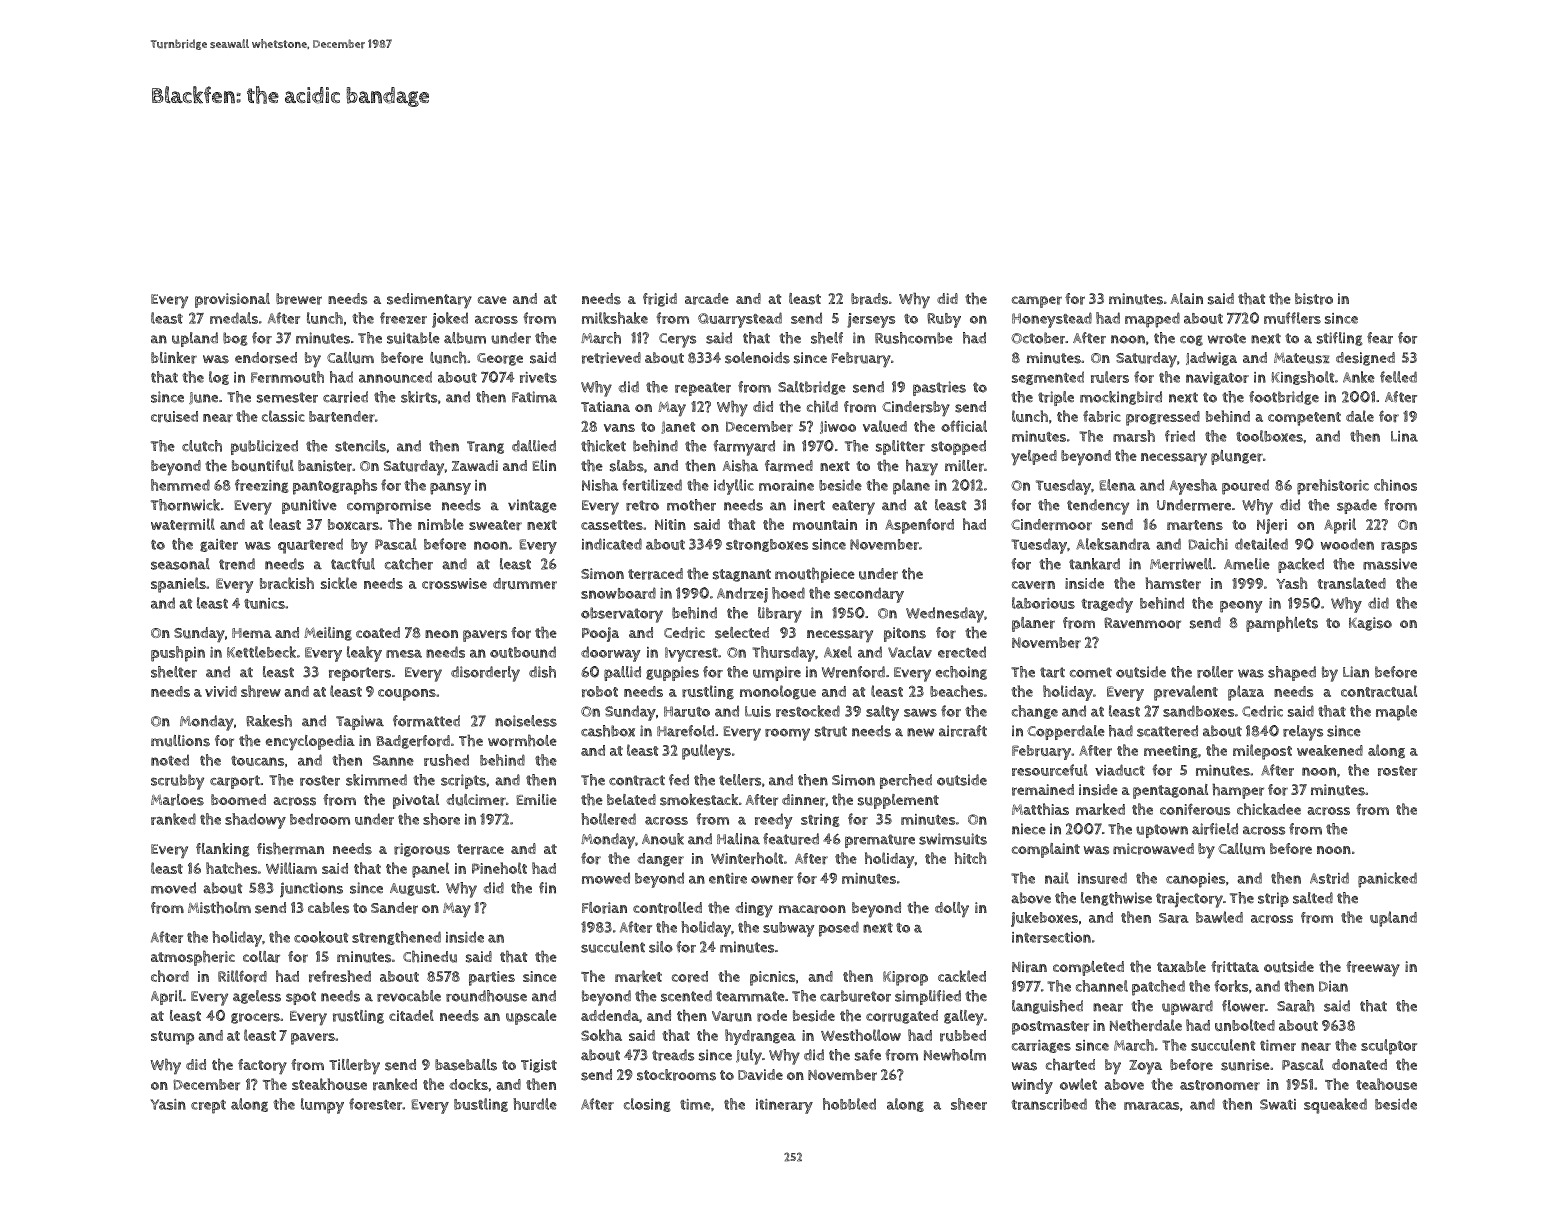 The image size is (1568, 1212). I want to click on moved, so click(173, 888).
